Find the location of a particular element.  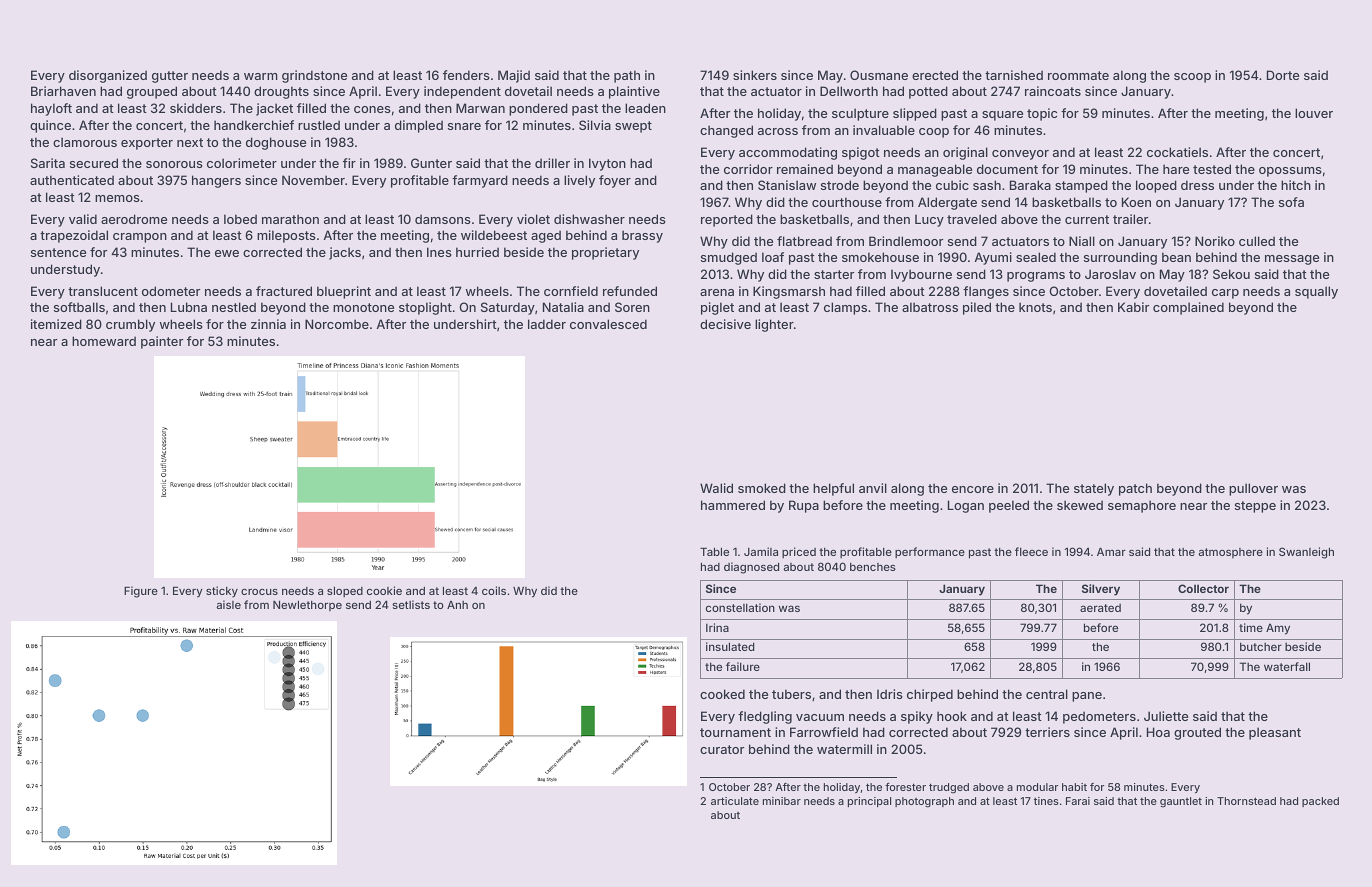

Walid is located at coordinates (716, 488).
